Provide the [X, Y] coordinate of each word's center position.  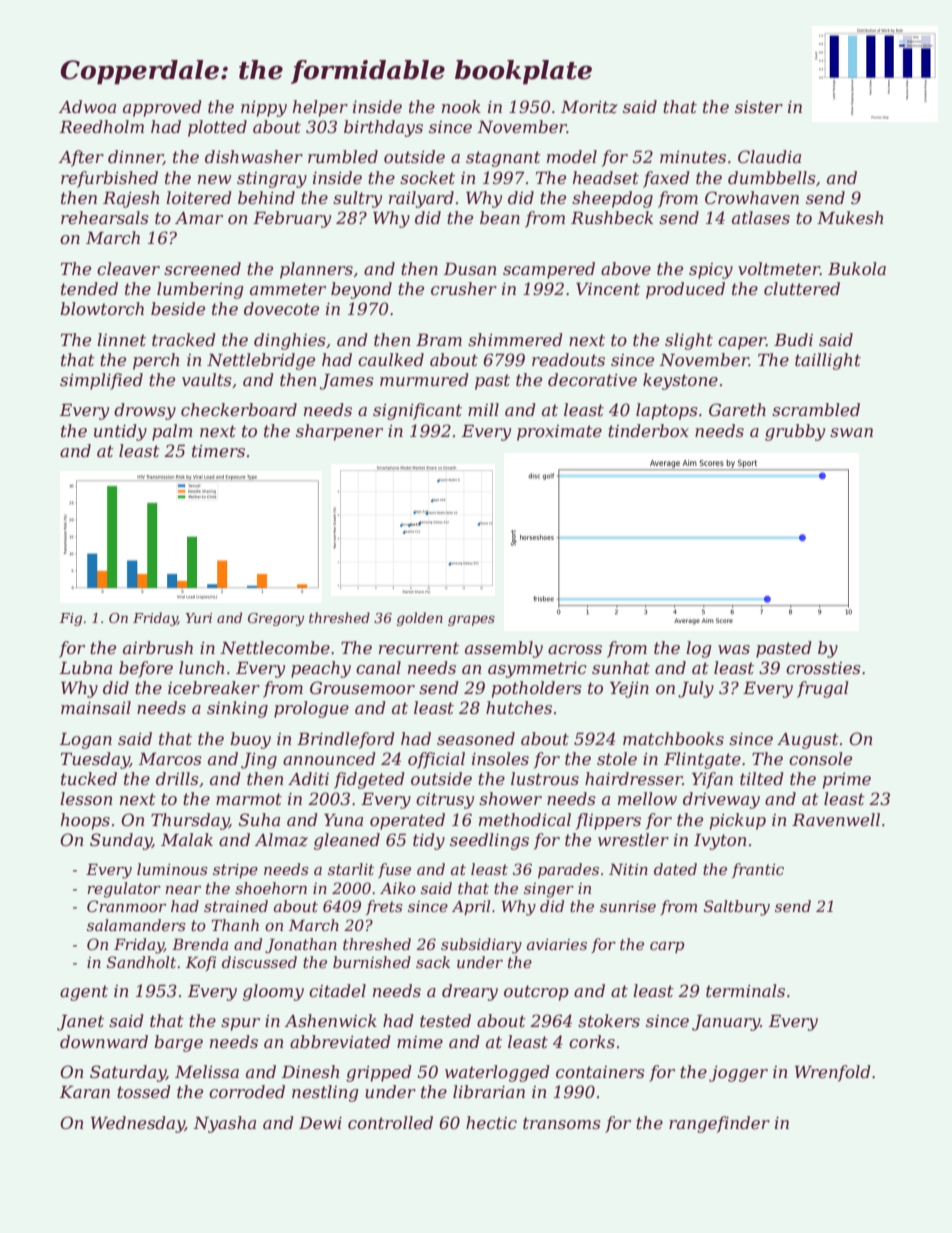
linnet [121, 339]
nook [461, 106]
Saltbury [737, 908]
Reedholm [102, 126]
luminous [172, 869]
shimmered [515, 339]
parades [568, 870]
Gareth [737, 409]
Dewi [320, 1123]
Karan [85, 1092]
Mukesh [850, 217]
